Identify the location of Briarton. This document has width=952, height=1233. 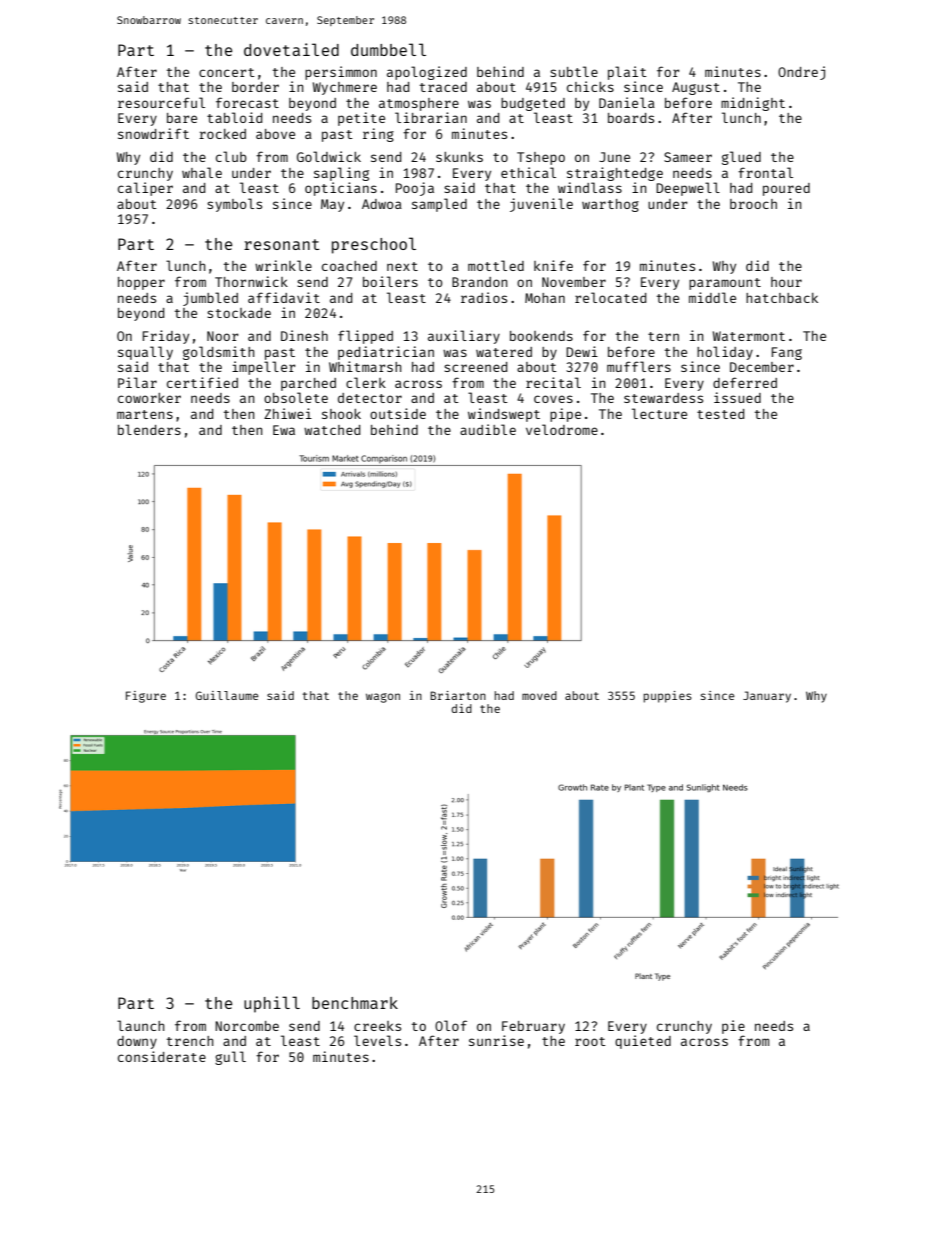
(458, 695).
